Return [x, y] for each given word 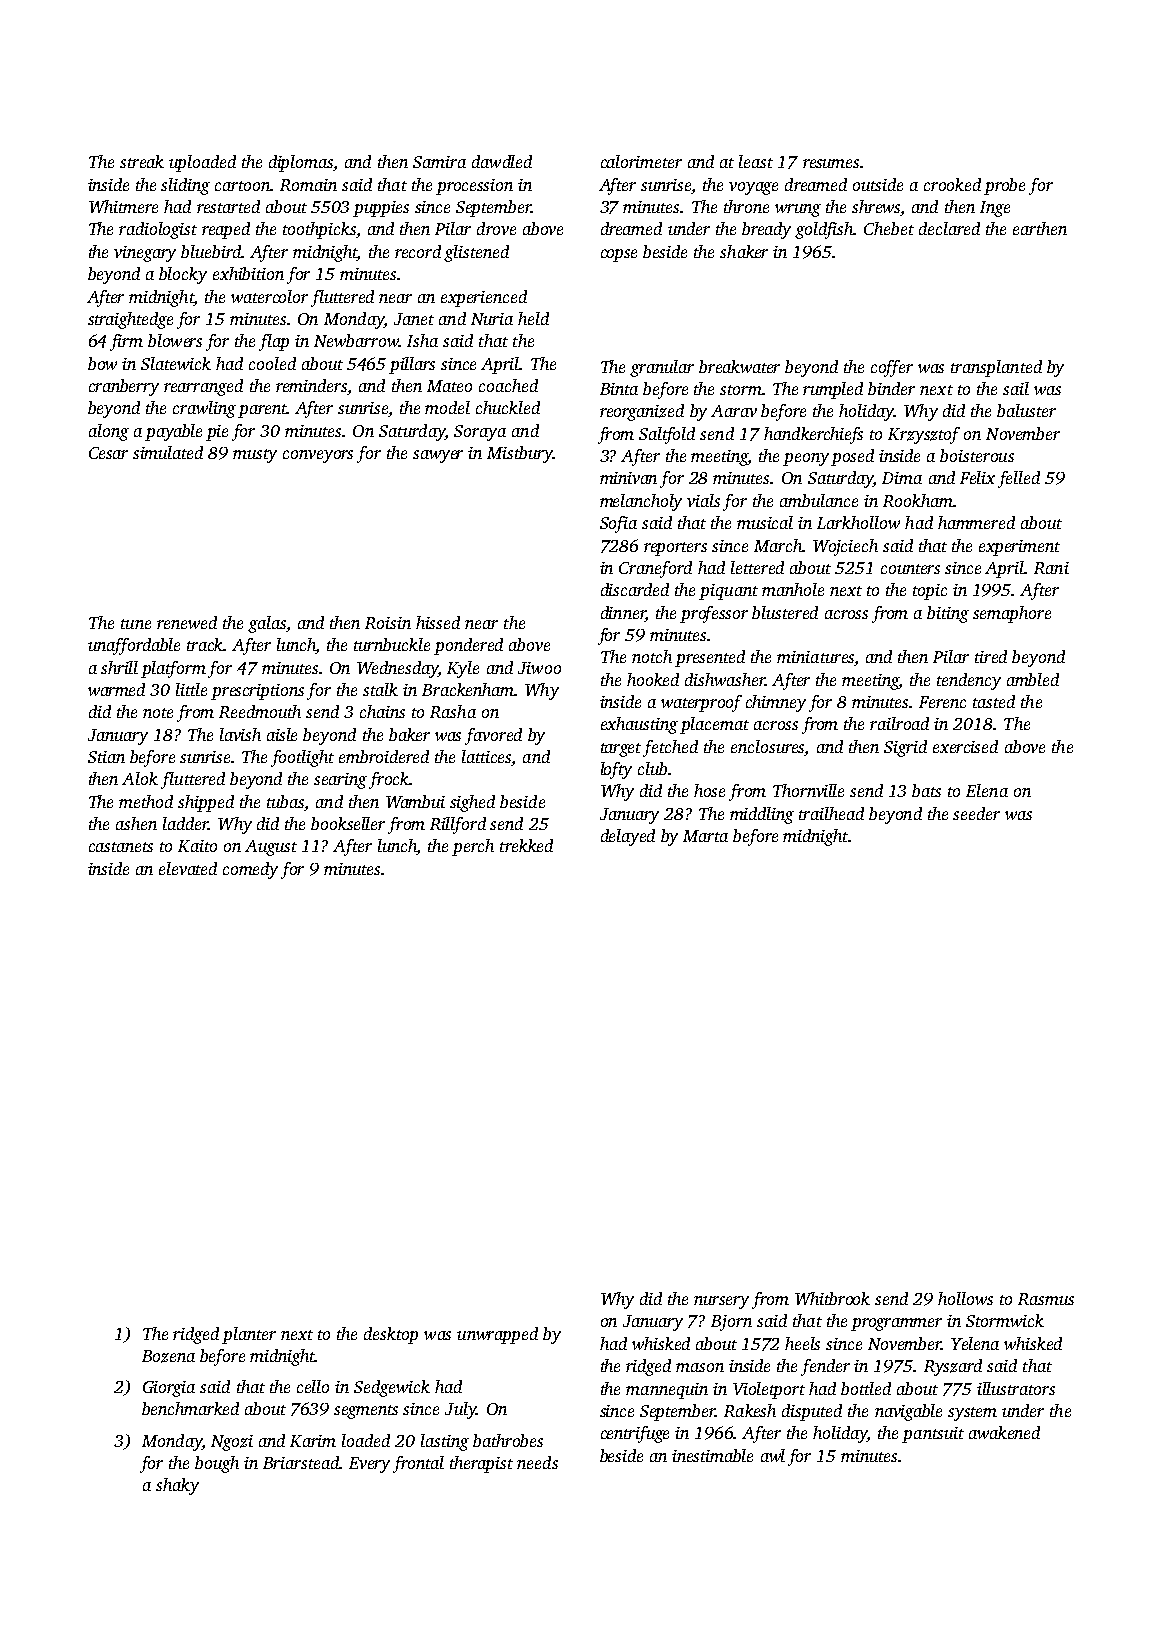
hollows [965, 1298]
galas [267, 624]
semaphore [1012, 614]
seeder [976, 813]
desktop [391, 1335]
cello [313, 1386]
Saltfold [667, 435]
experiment [1019, 548]
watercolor [269, 296]
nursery [721, 1302]
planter [249, 1335]
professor [714, 614]
